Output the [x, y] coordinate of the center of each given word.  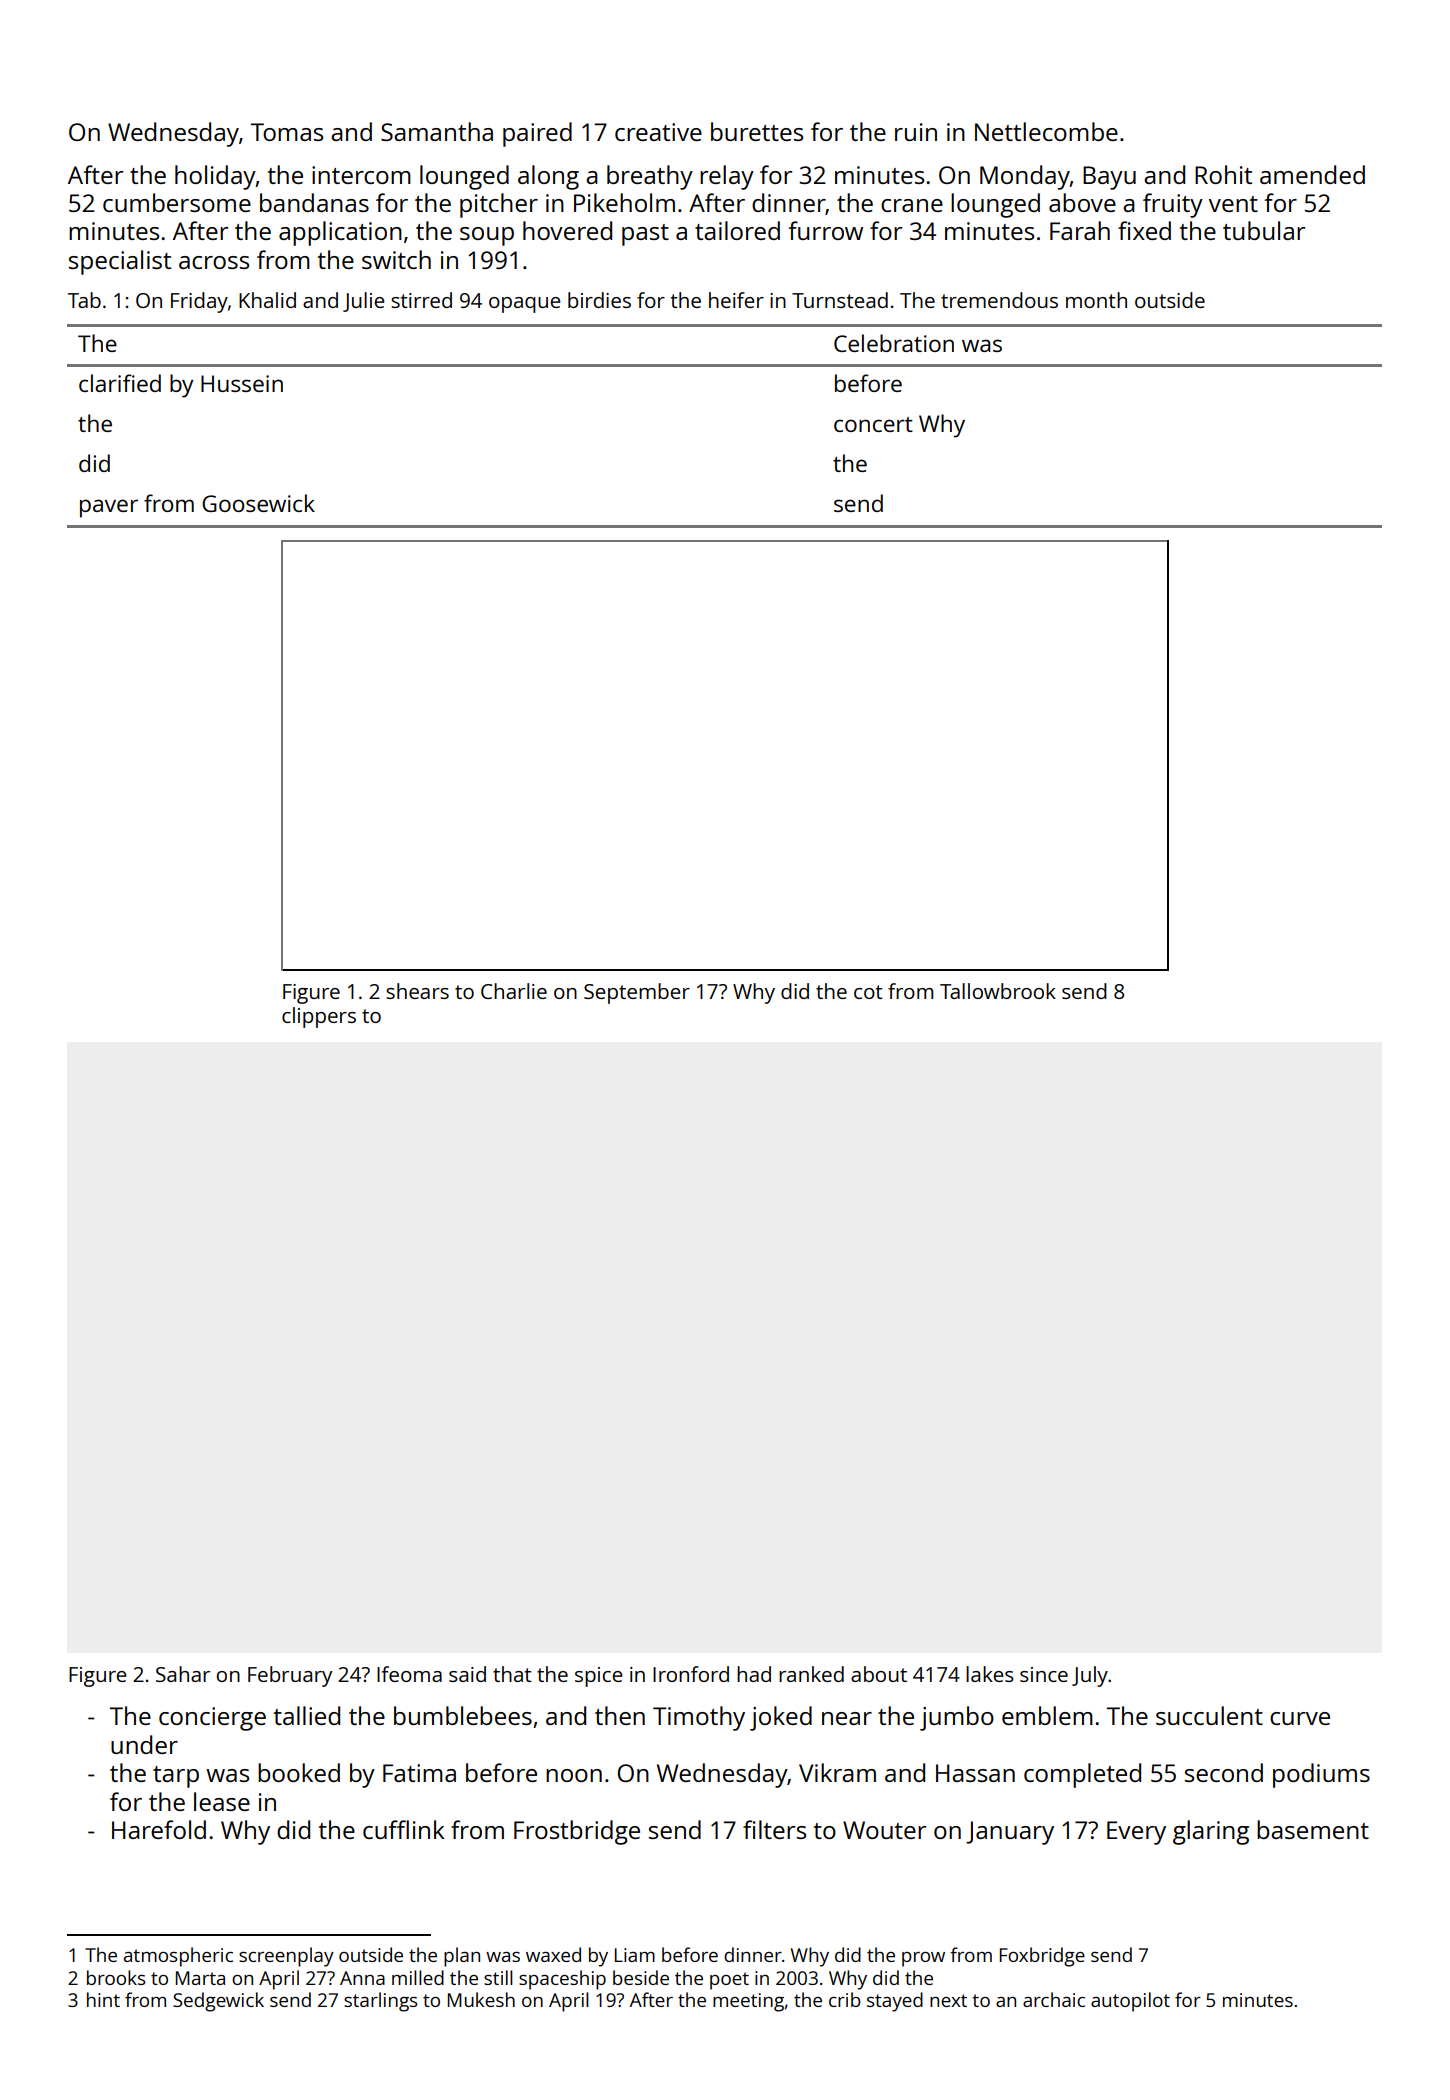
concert [873, 424]
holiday [215, 177]
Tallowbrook [998, 991]
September [637, 993]
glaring [1211, 1832]
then [620, 1715]
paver [109, 508]
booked [299, 1772]
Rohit [1223, 174]
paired [537, 134]
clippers [319, 1017]
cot [868, 992]
